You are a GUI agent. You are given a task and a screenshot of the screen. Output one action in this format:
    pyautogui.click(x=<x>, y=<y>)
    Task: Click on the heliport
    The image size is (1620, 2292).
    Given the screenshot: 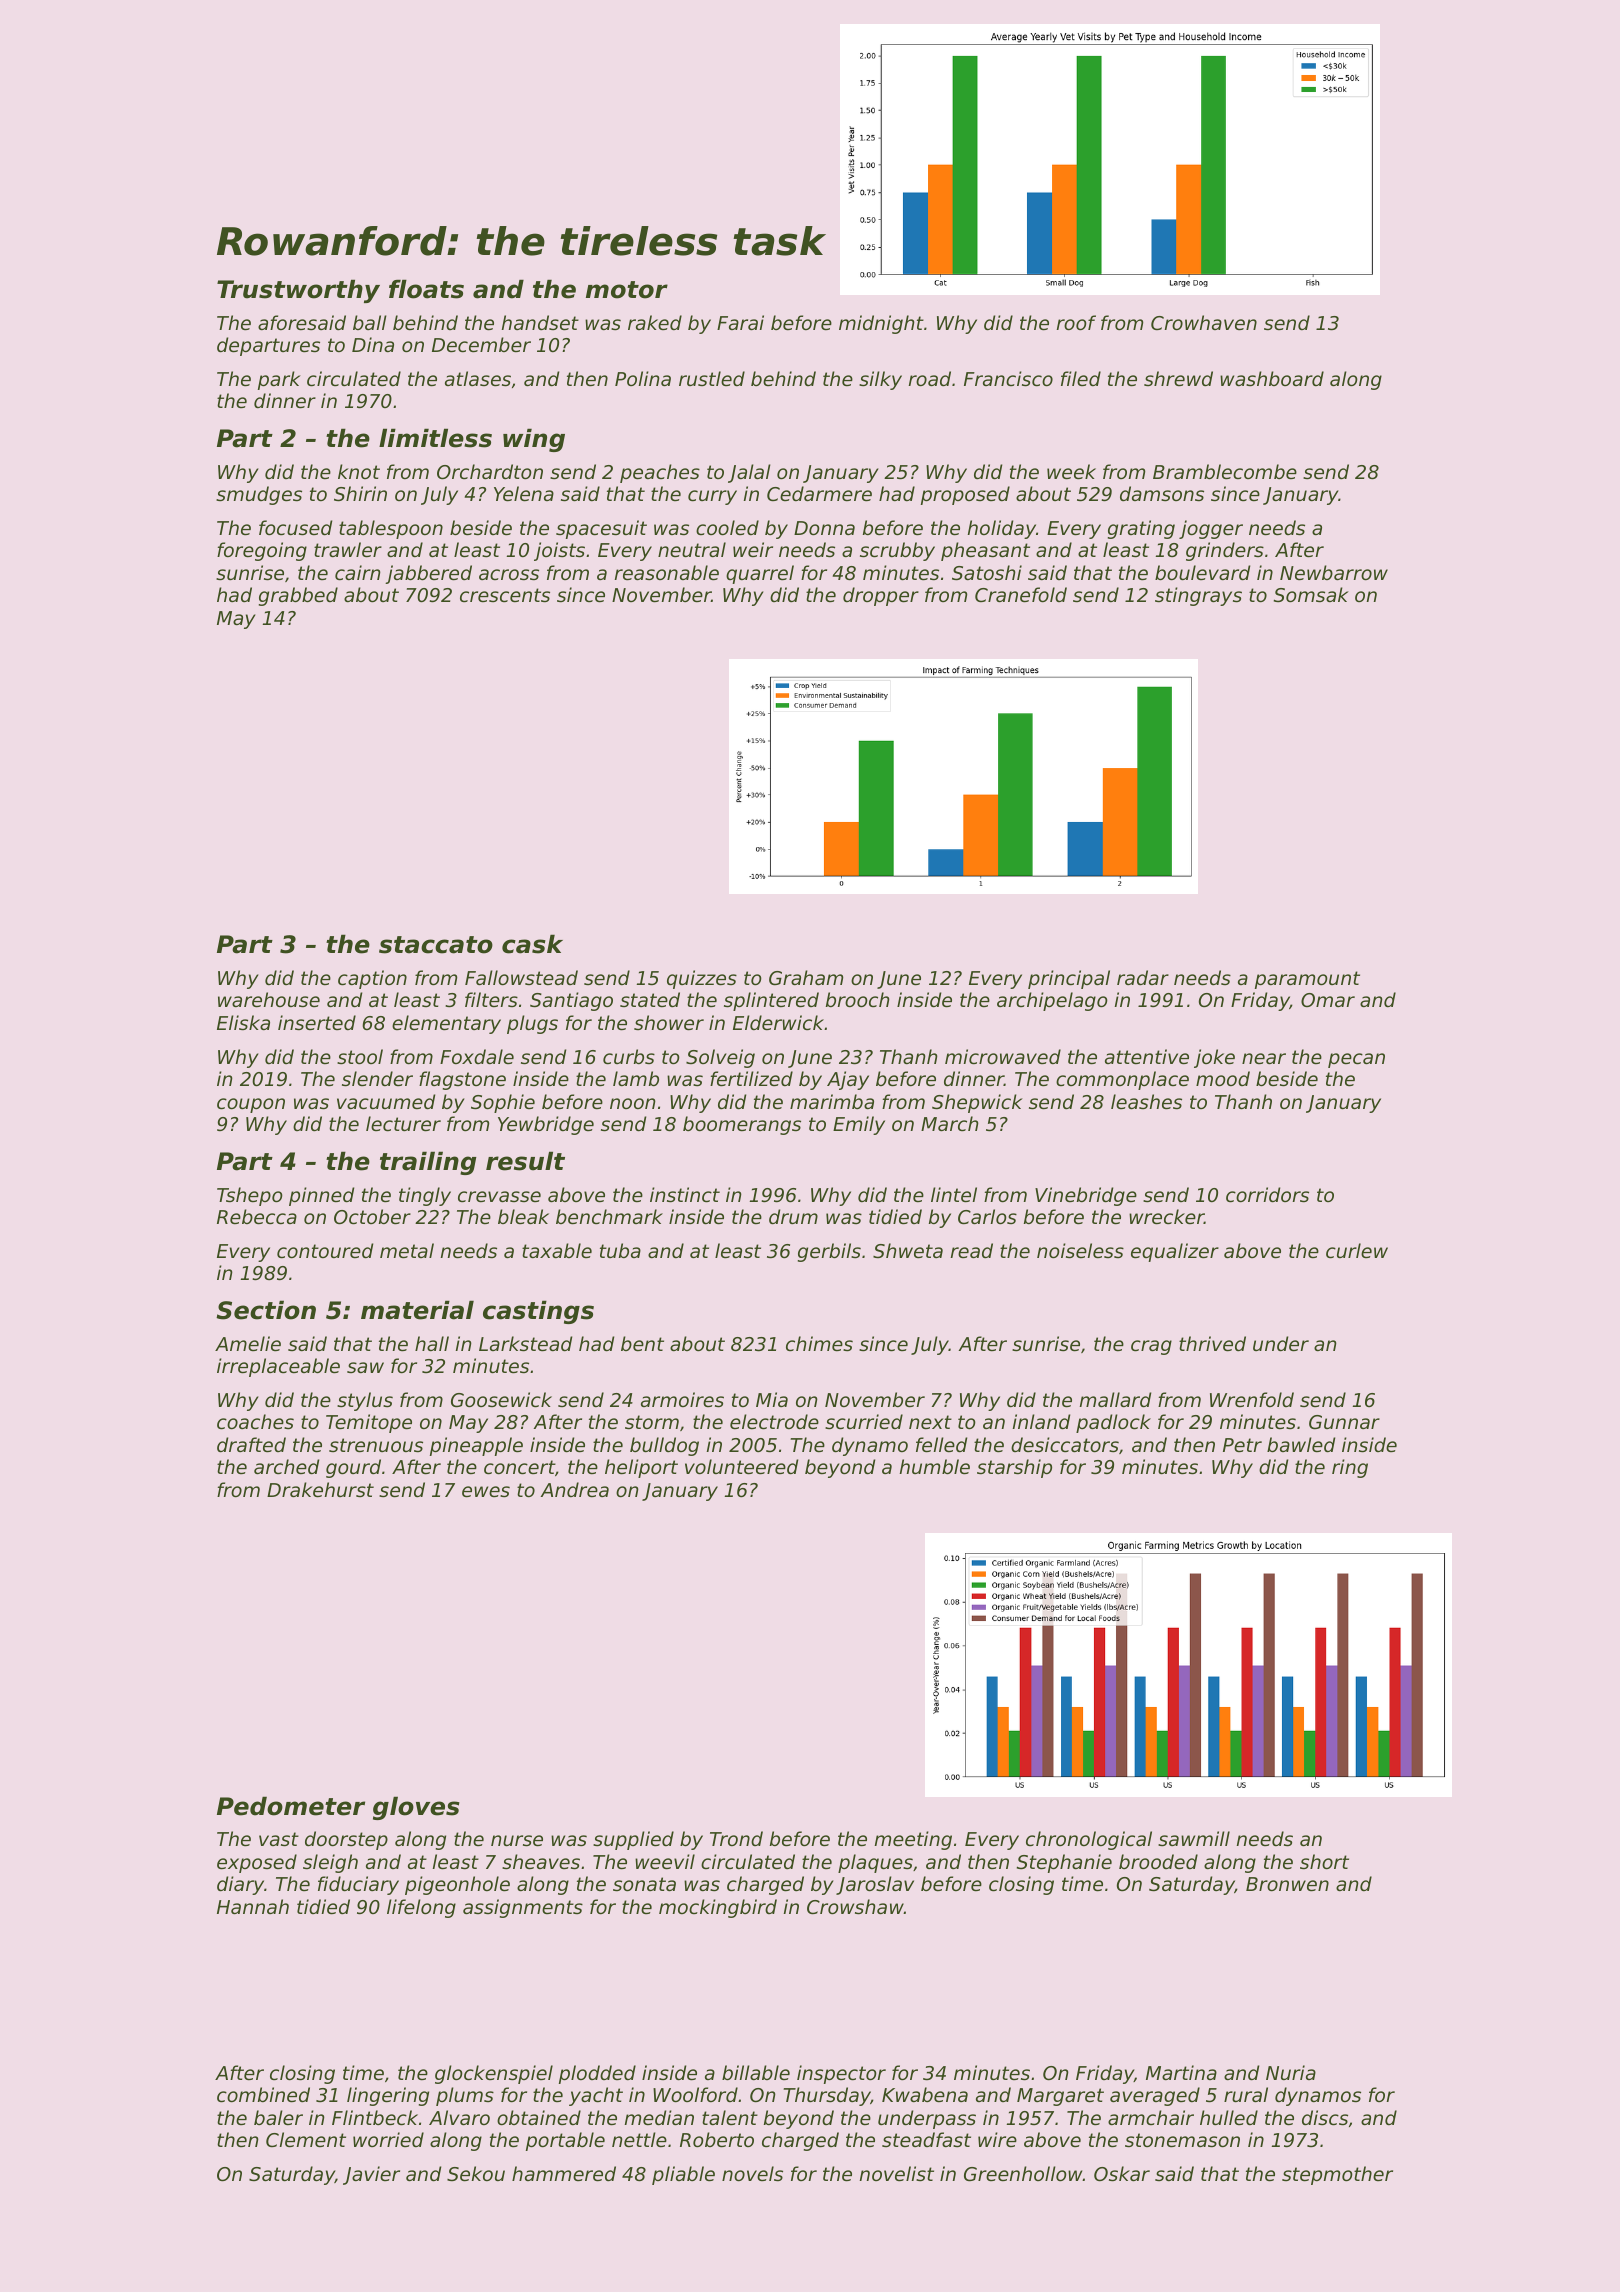 What is the action you would take?
    pyautogui.click(x=641, y=1468)
